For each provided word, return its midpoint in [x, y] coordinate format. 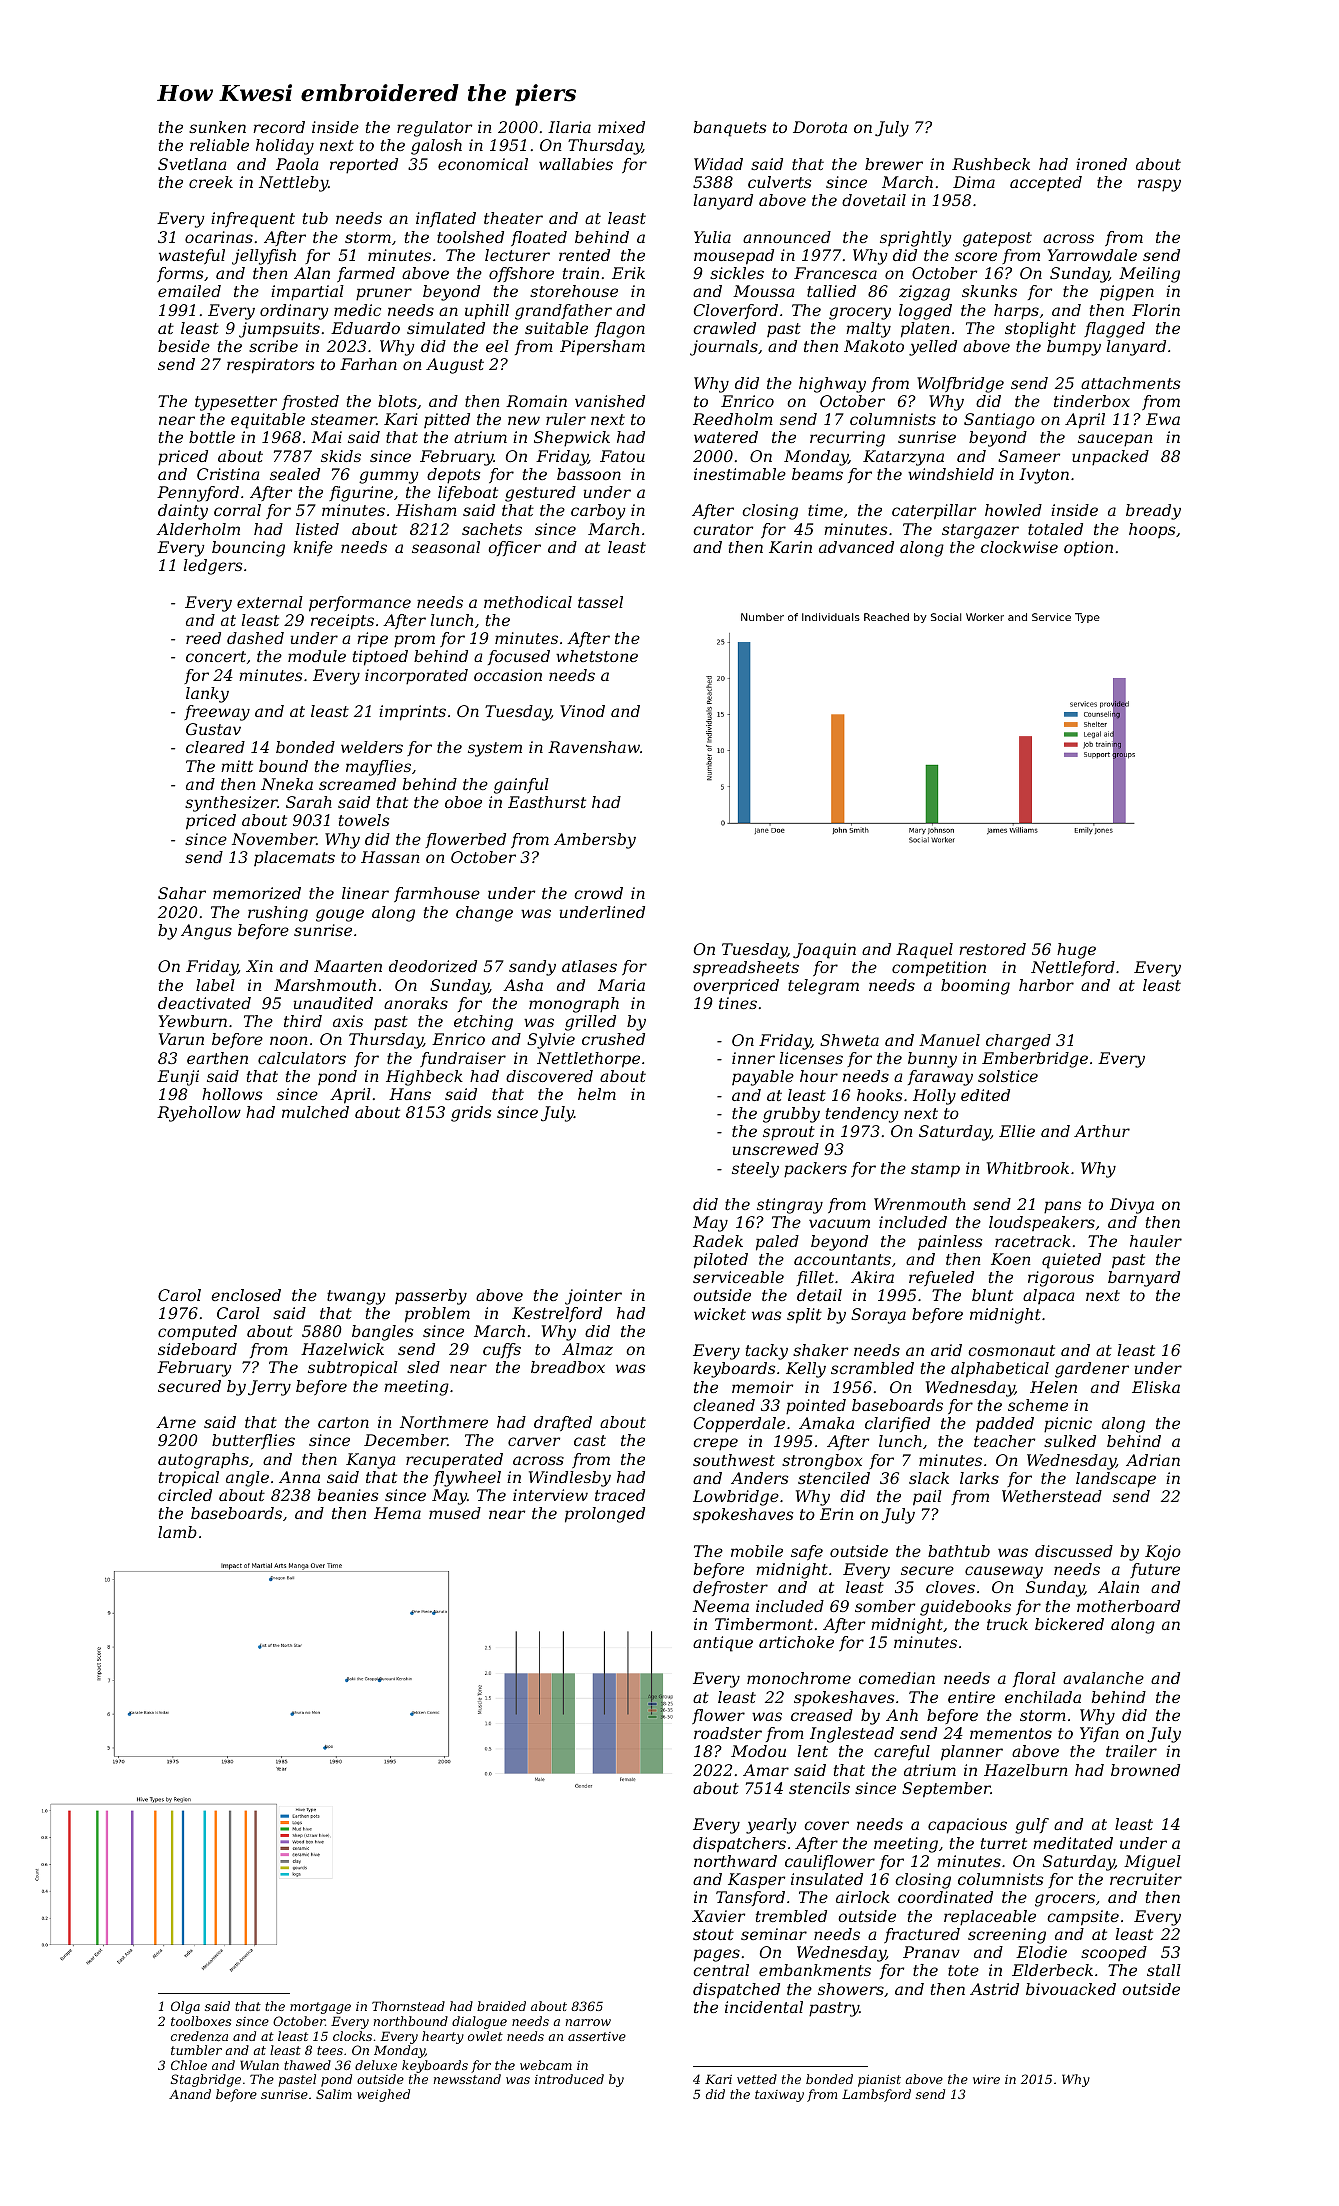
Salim [334, 2094]
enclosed [246, 1295]
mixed [621, 127]
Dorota [820, 127]
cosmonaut [1011, 1350]
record [279, 127]
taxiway [779, 2096]
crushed [613, 1039]
